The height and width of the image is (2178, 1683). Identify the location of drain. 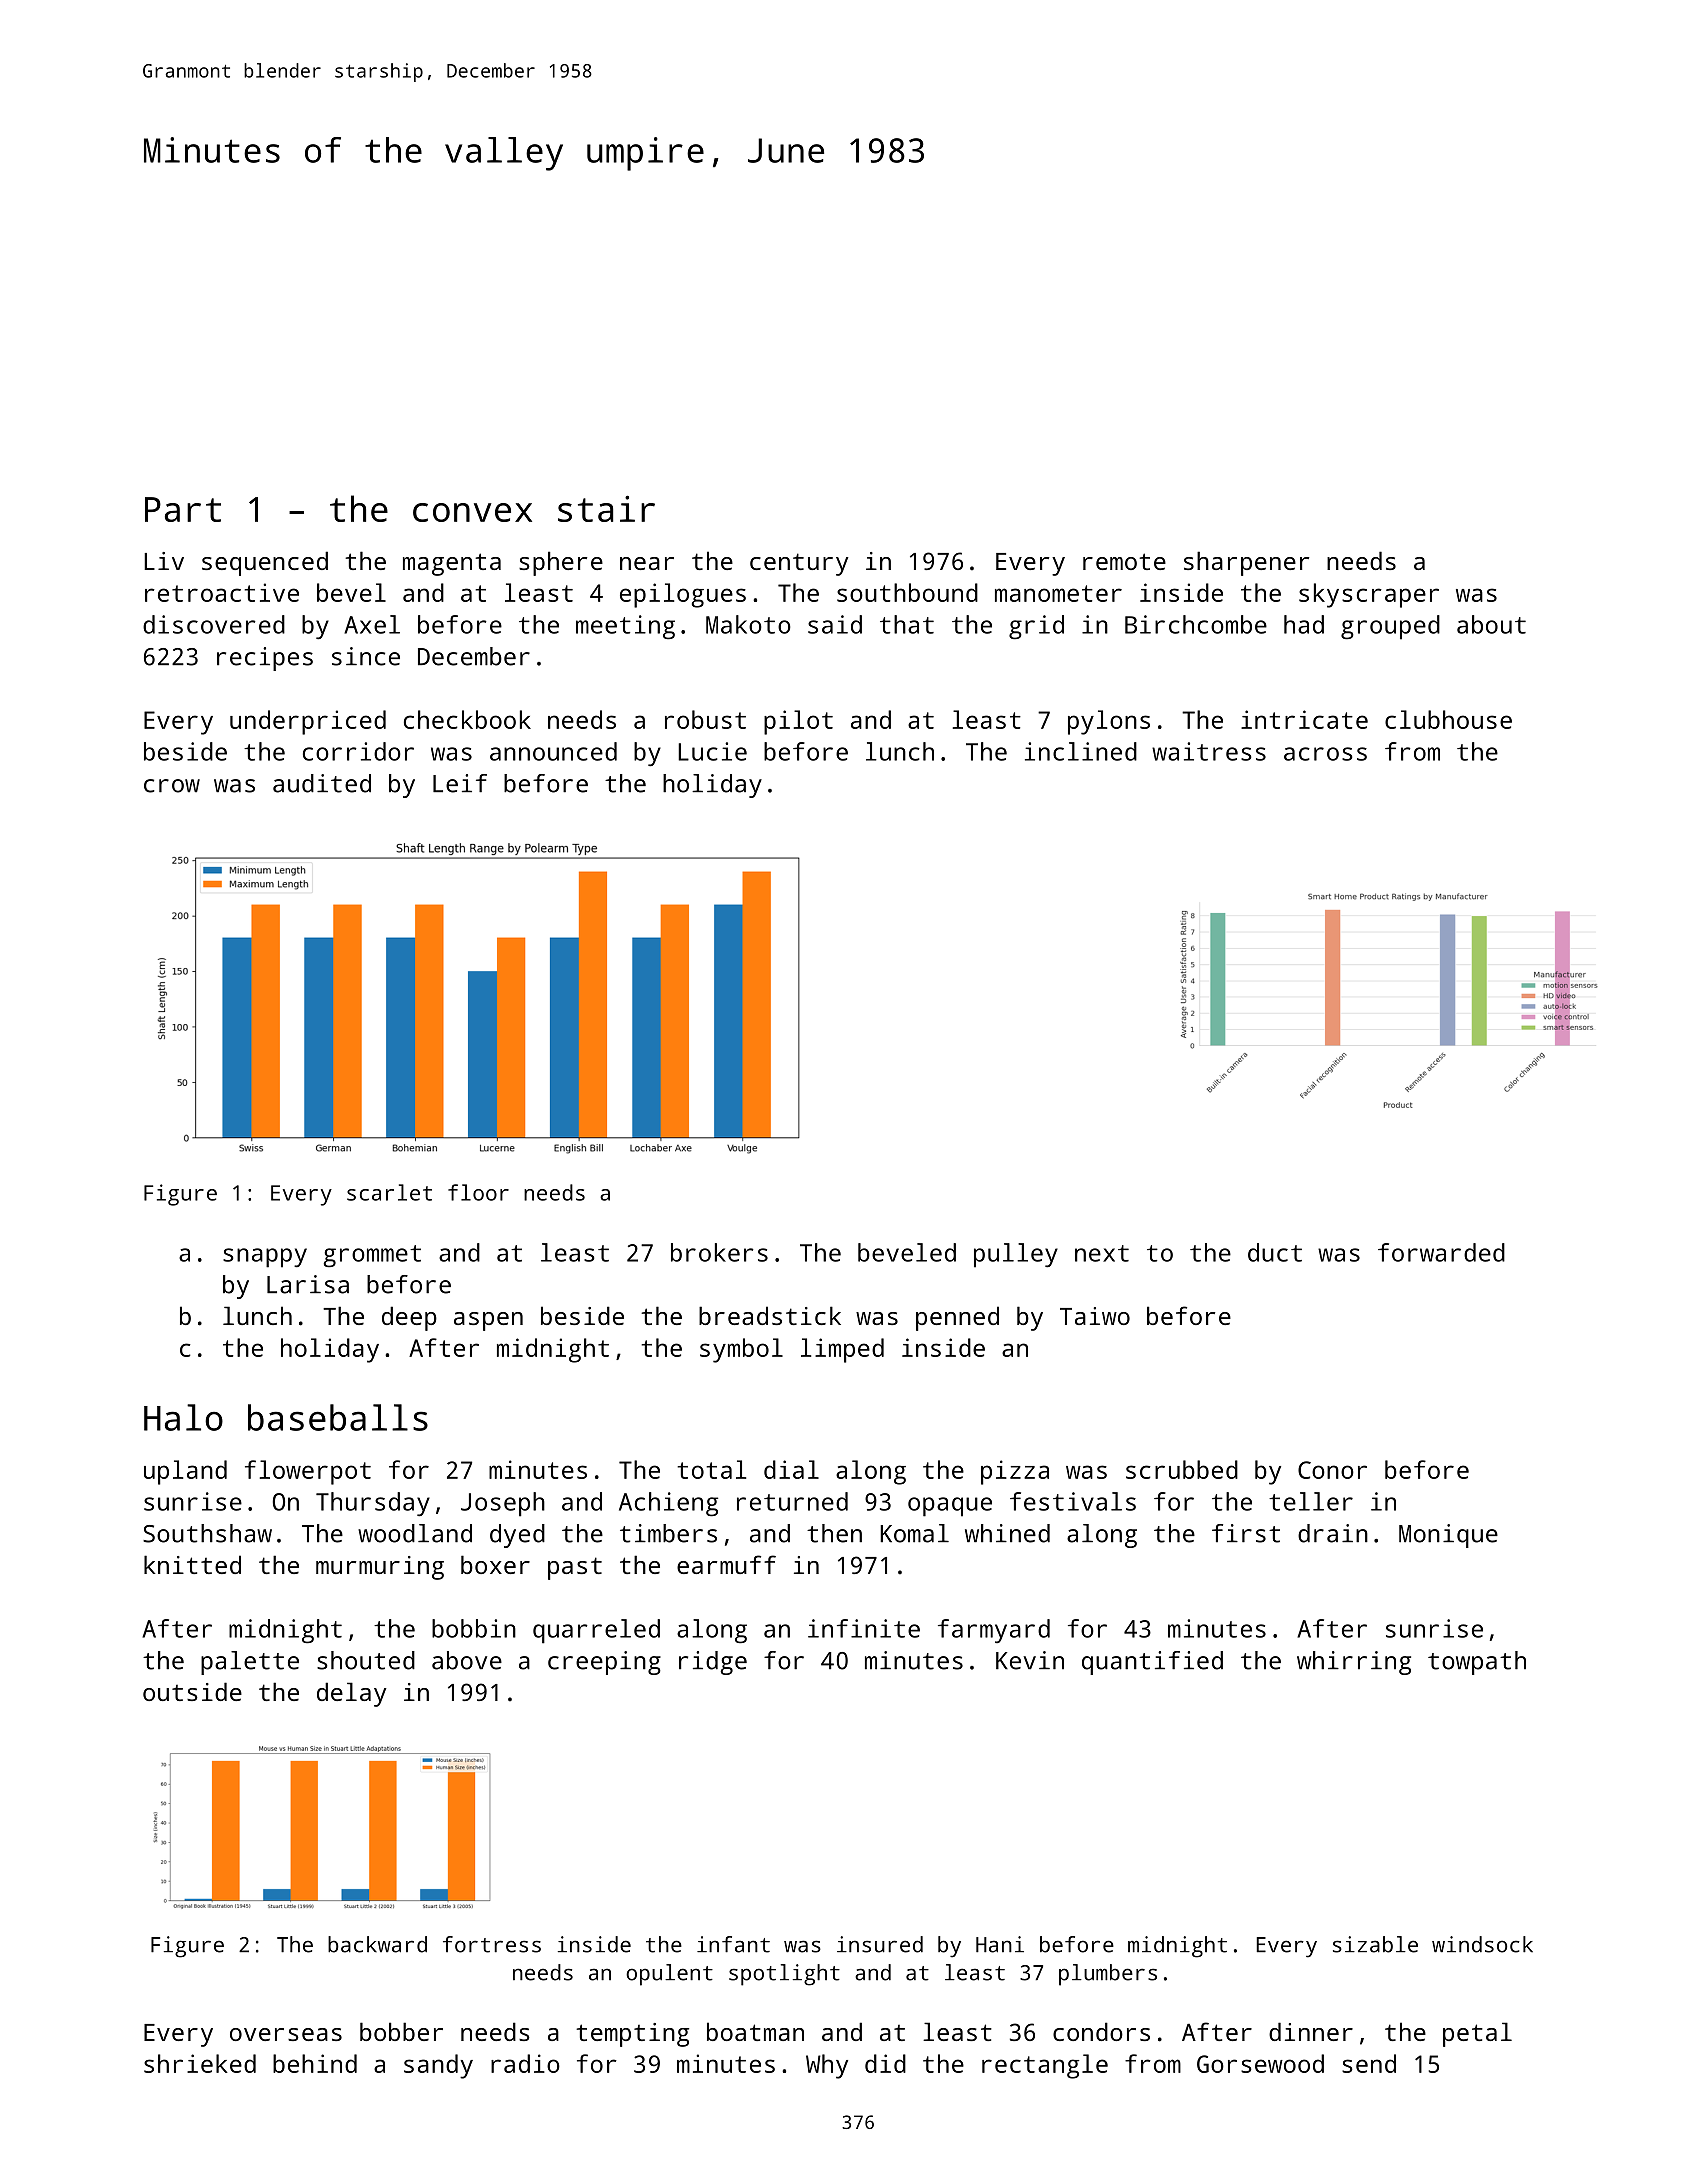
(1333, 1533).
